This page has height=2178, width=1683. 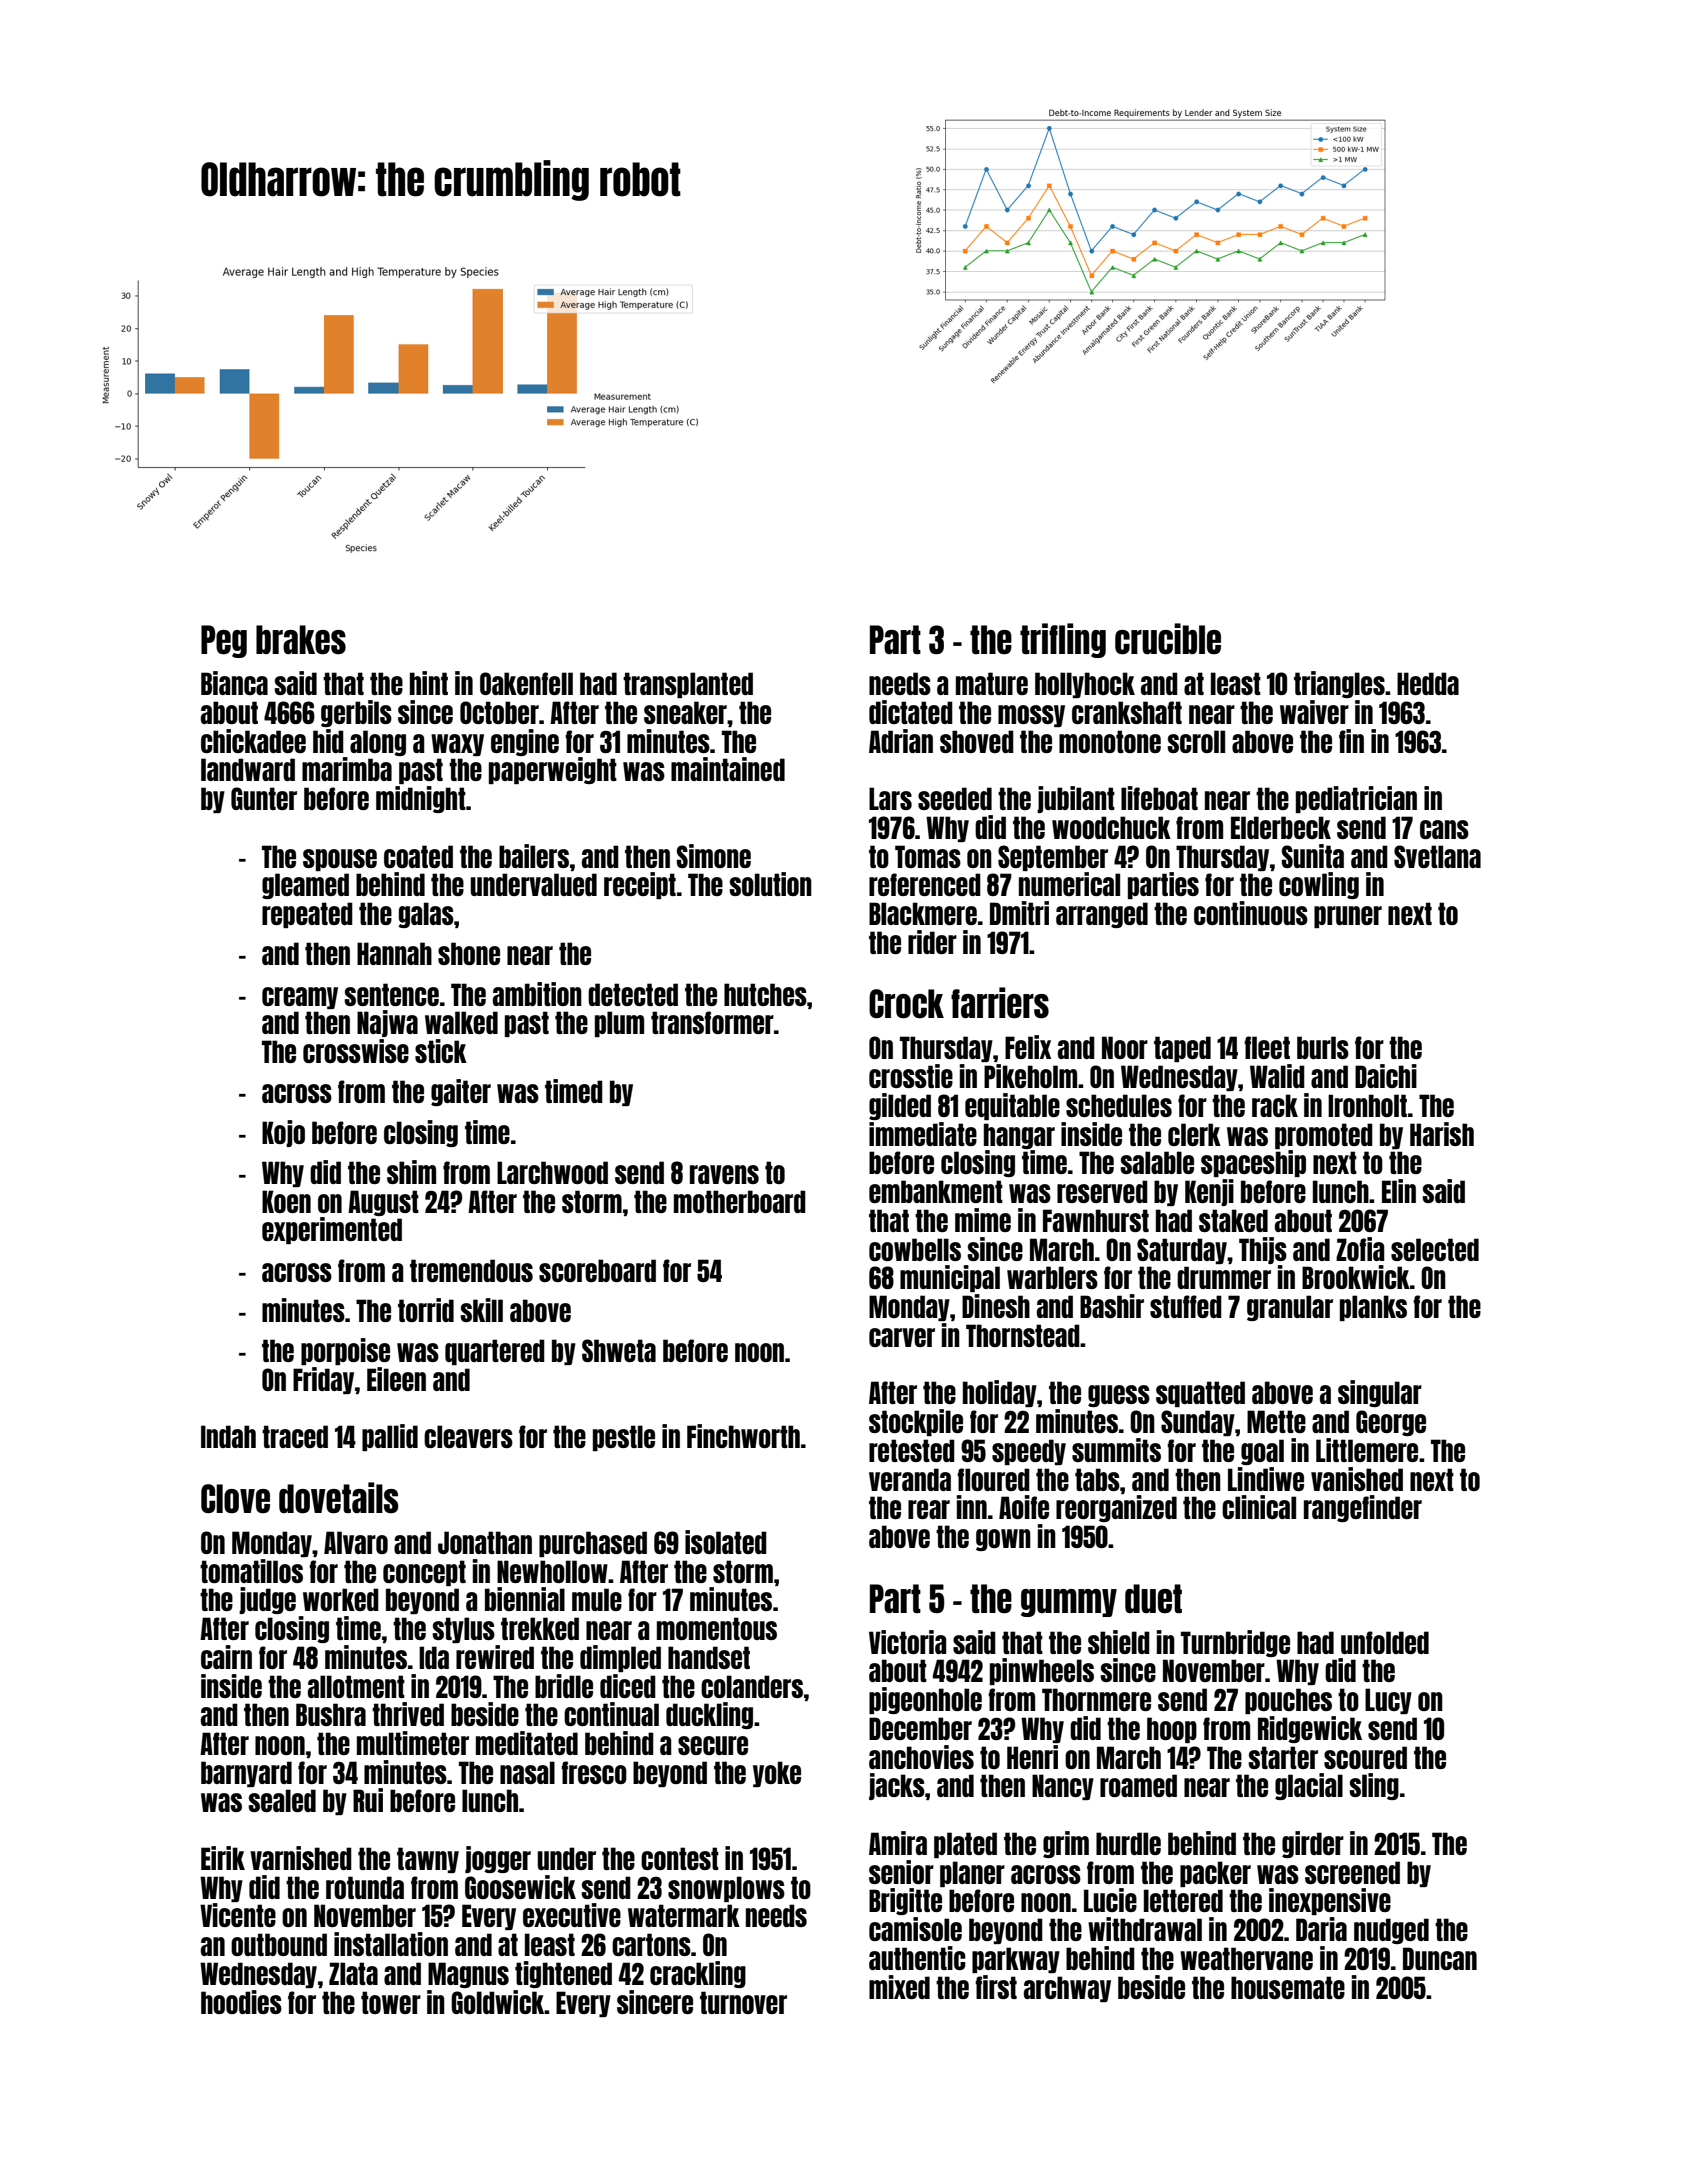 What do you see at coordinates (238, 1915) in the page?
I see `Vicente` at bounding box center [238, 1915].
